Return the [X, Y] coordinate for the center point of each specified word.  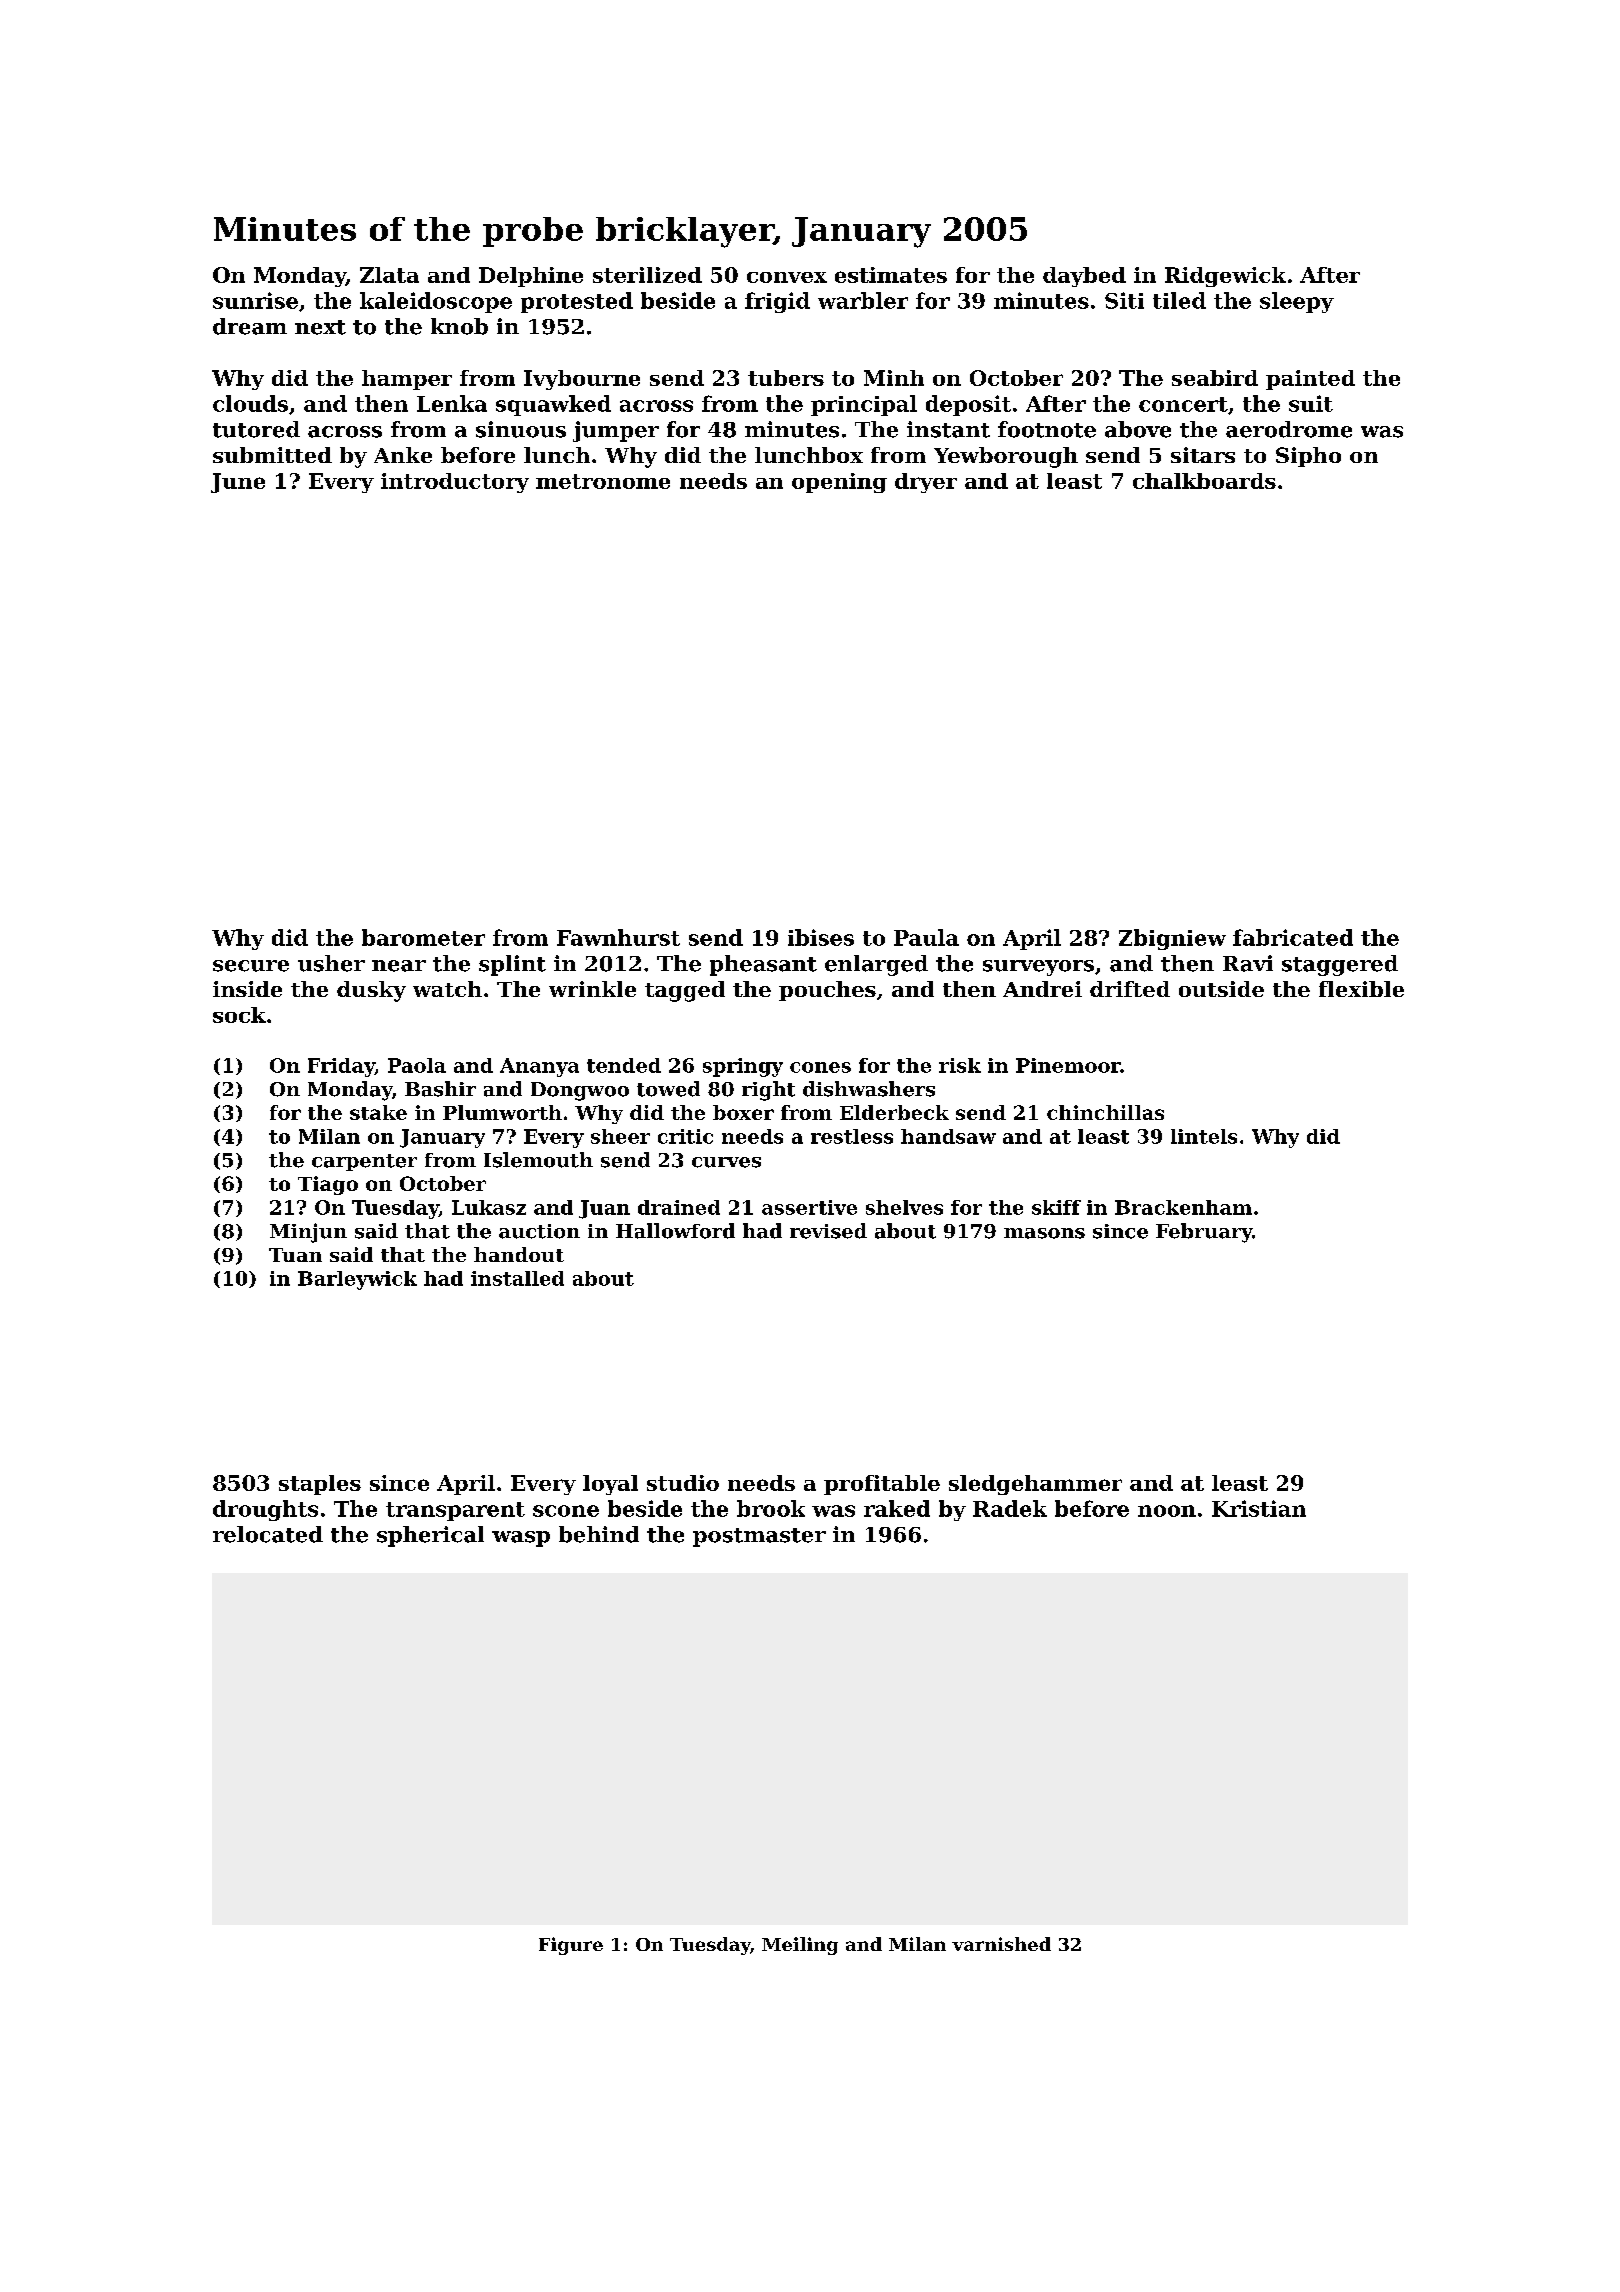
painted [1310, 380]
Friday [341, 1067]
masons [1044, 1233]
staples [320, 1485]
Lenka [452, 403]
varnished [1001, 1944]
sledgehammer [1035, 1485]
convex [787, 277]
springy [743, 1067]
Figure [571, 1946]
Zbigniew [1172, 939]
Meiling [800, 1946]
